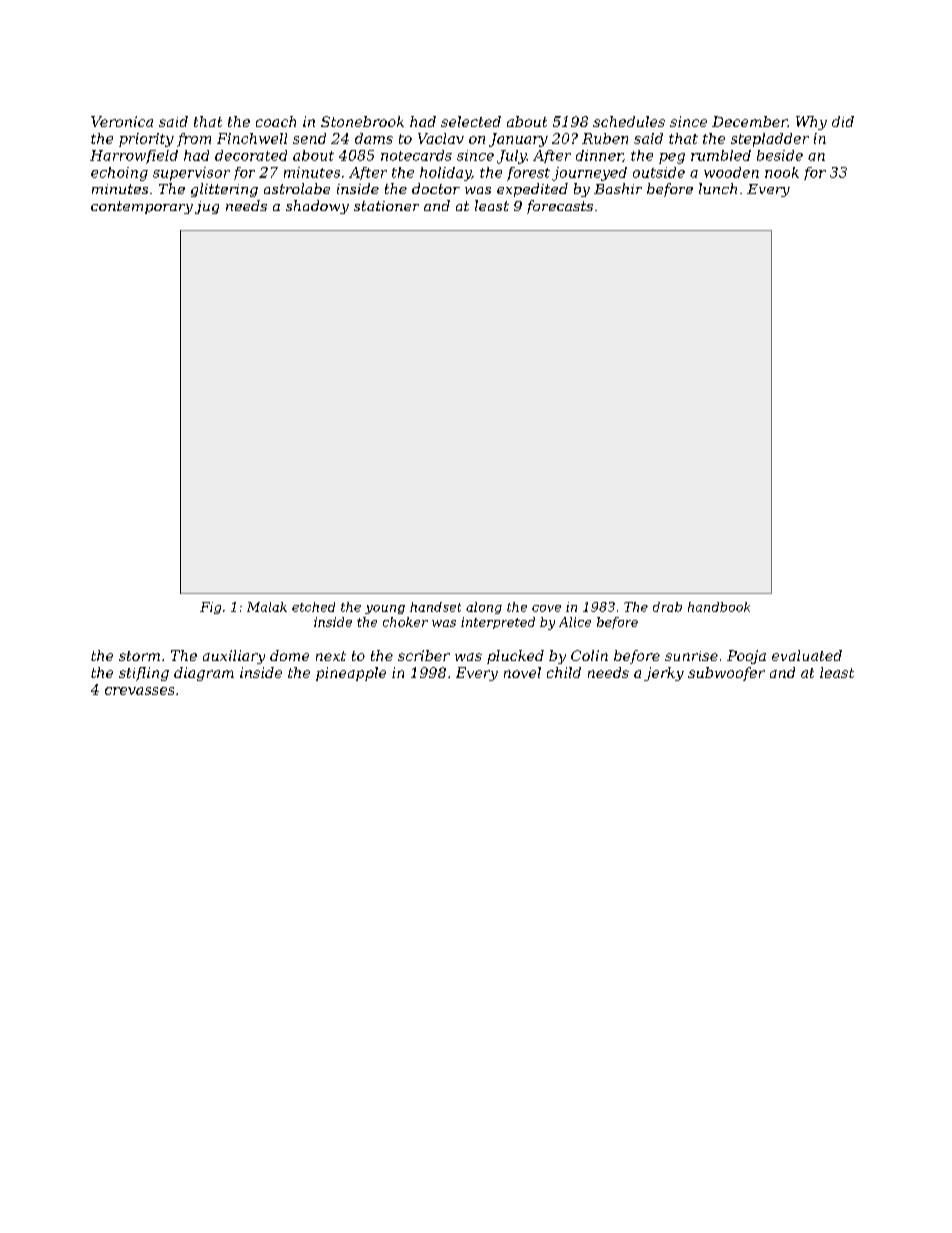  I want to click on along, so click(484, 608).
